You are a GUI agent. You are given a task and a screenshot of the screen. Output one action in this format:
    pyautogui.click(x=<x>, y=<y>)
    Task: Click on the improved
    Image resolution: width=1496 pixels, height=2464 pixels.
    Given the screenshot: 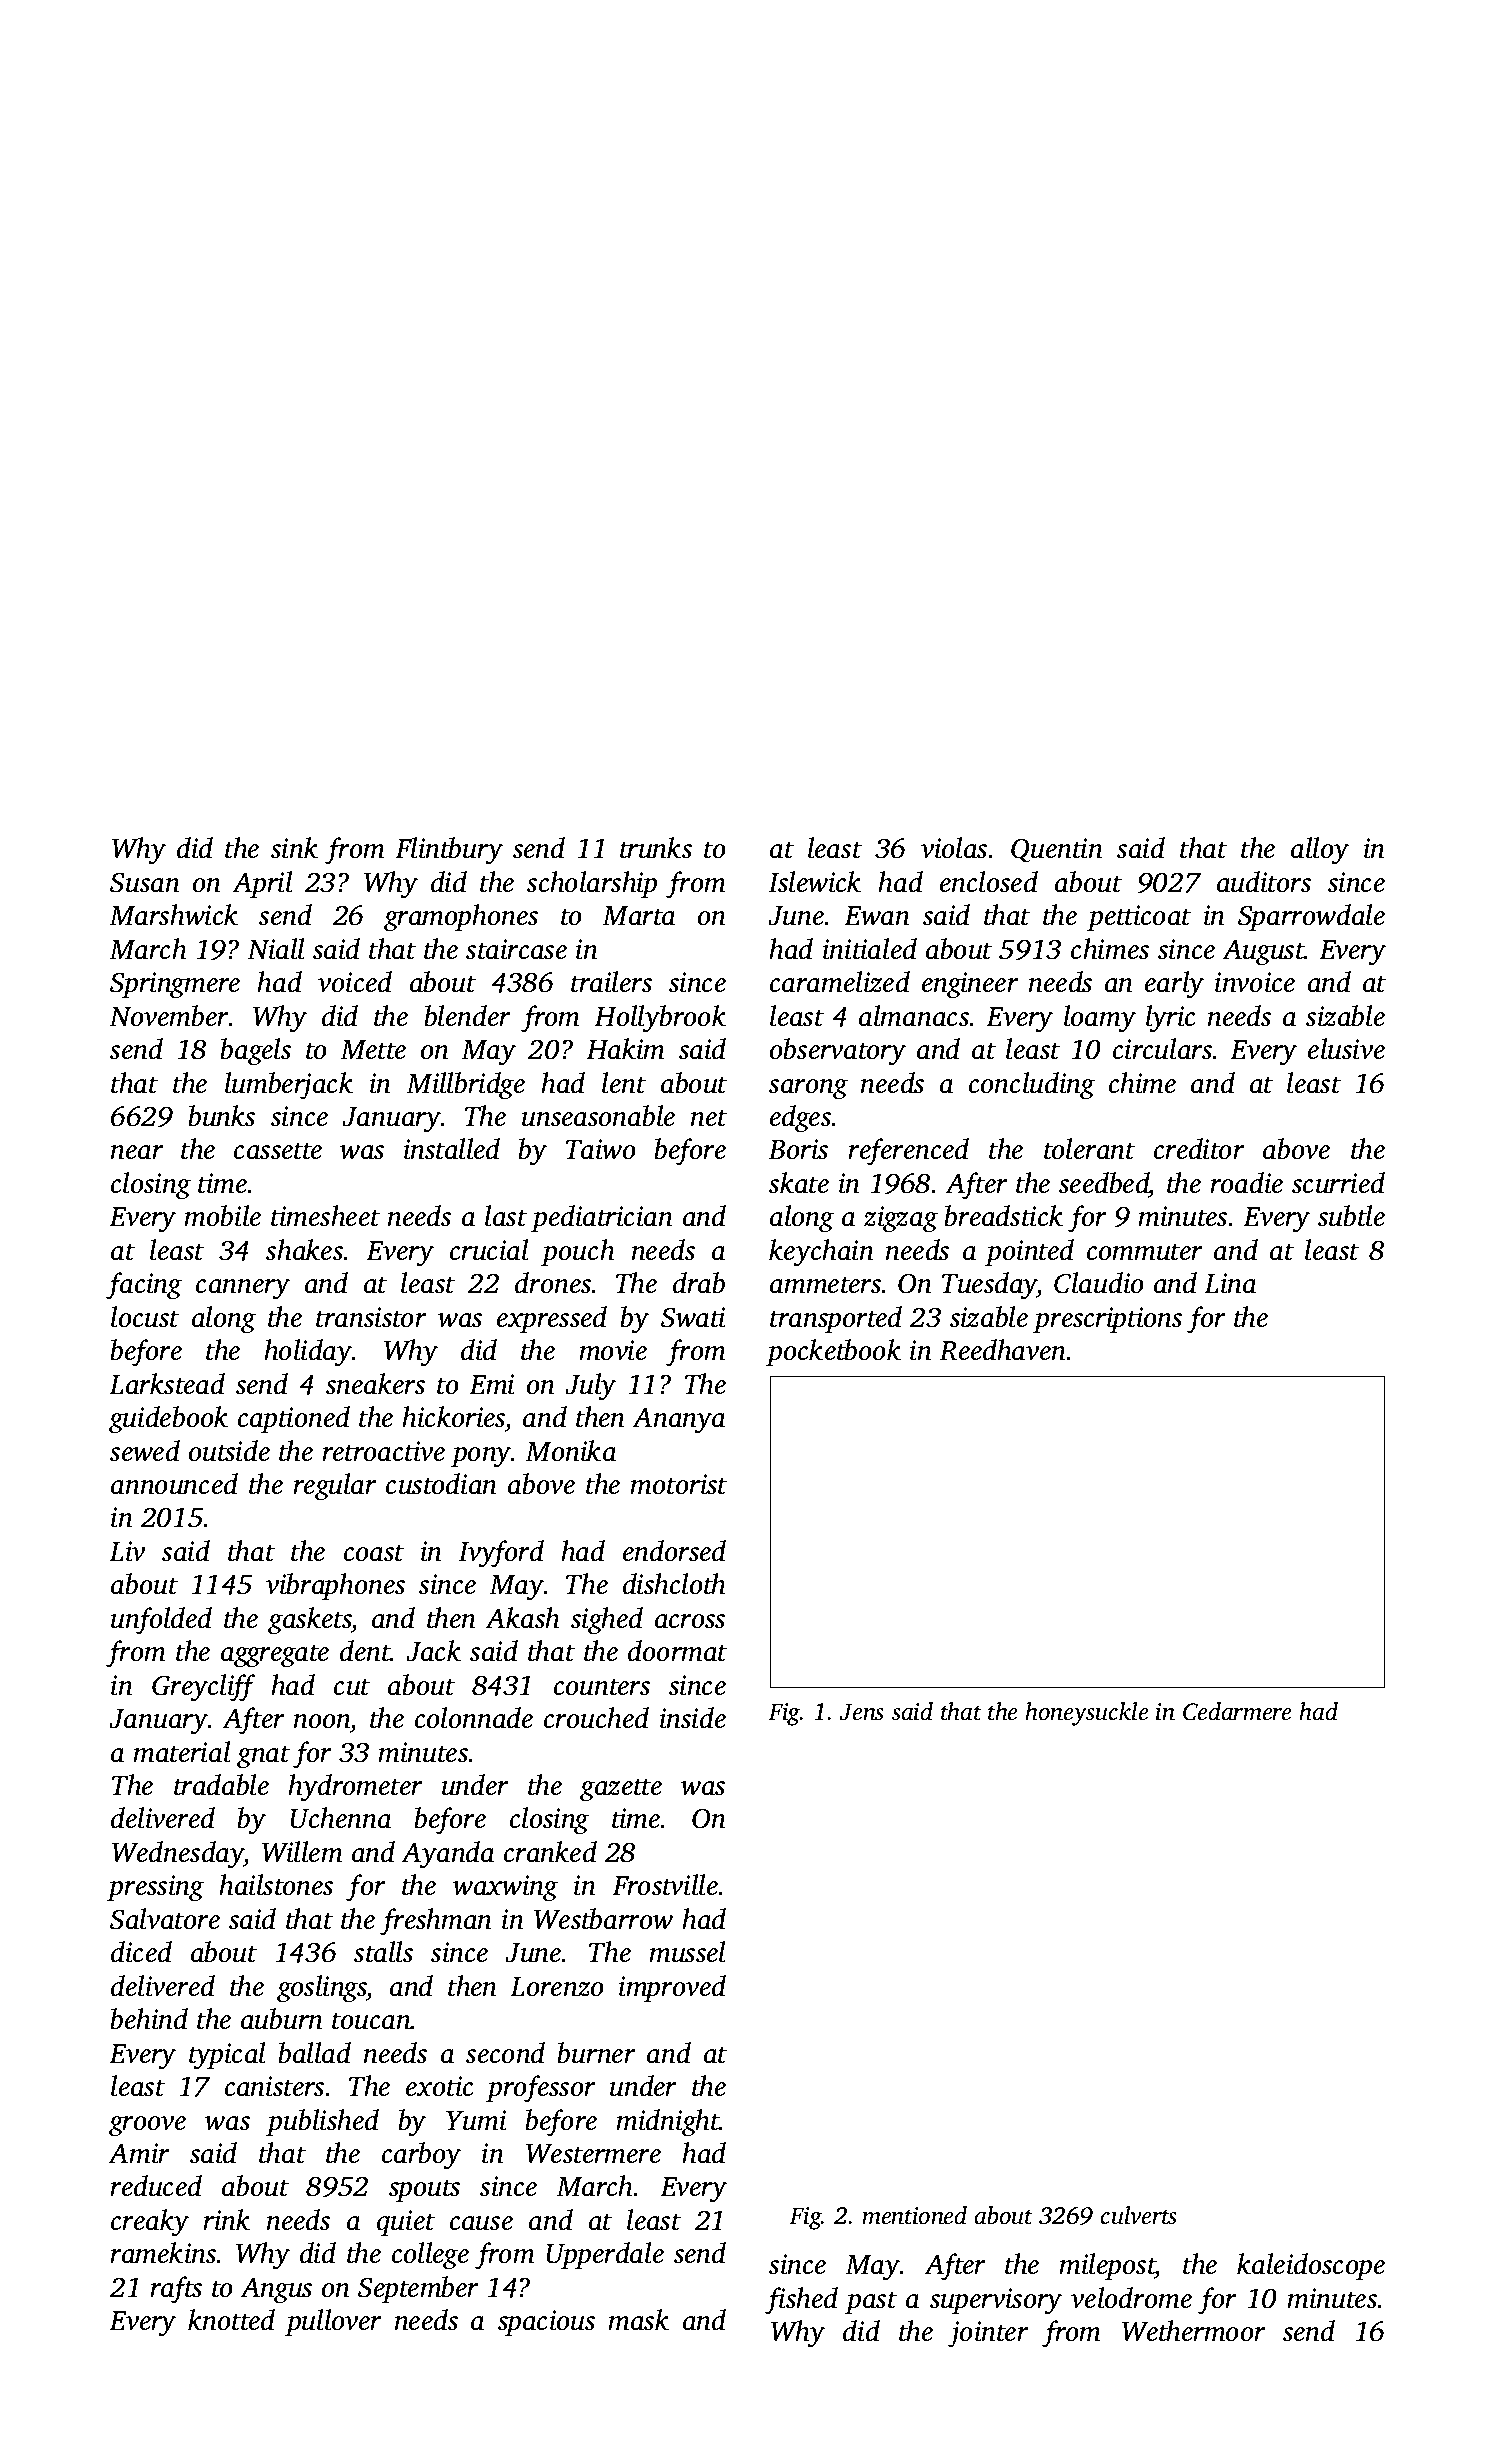 What is the action you would take?
    pyautogui.click(x=672, y=1988)
